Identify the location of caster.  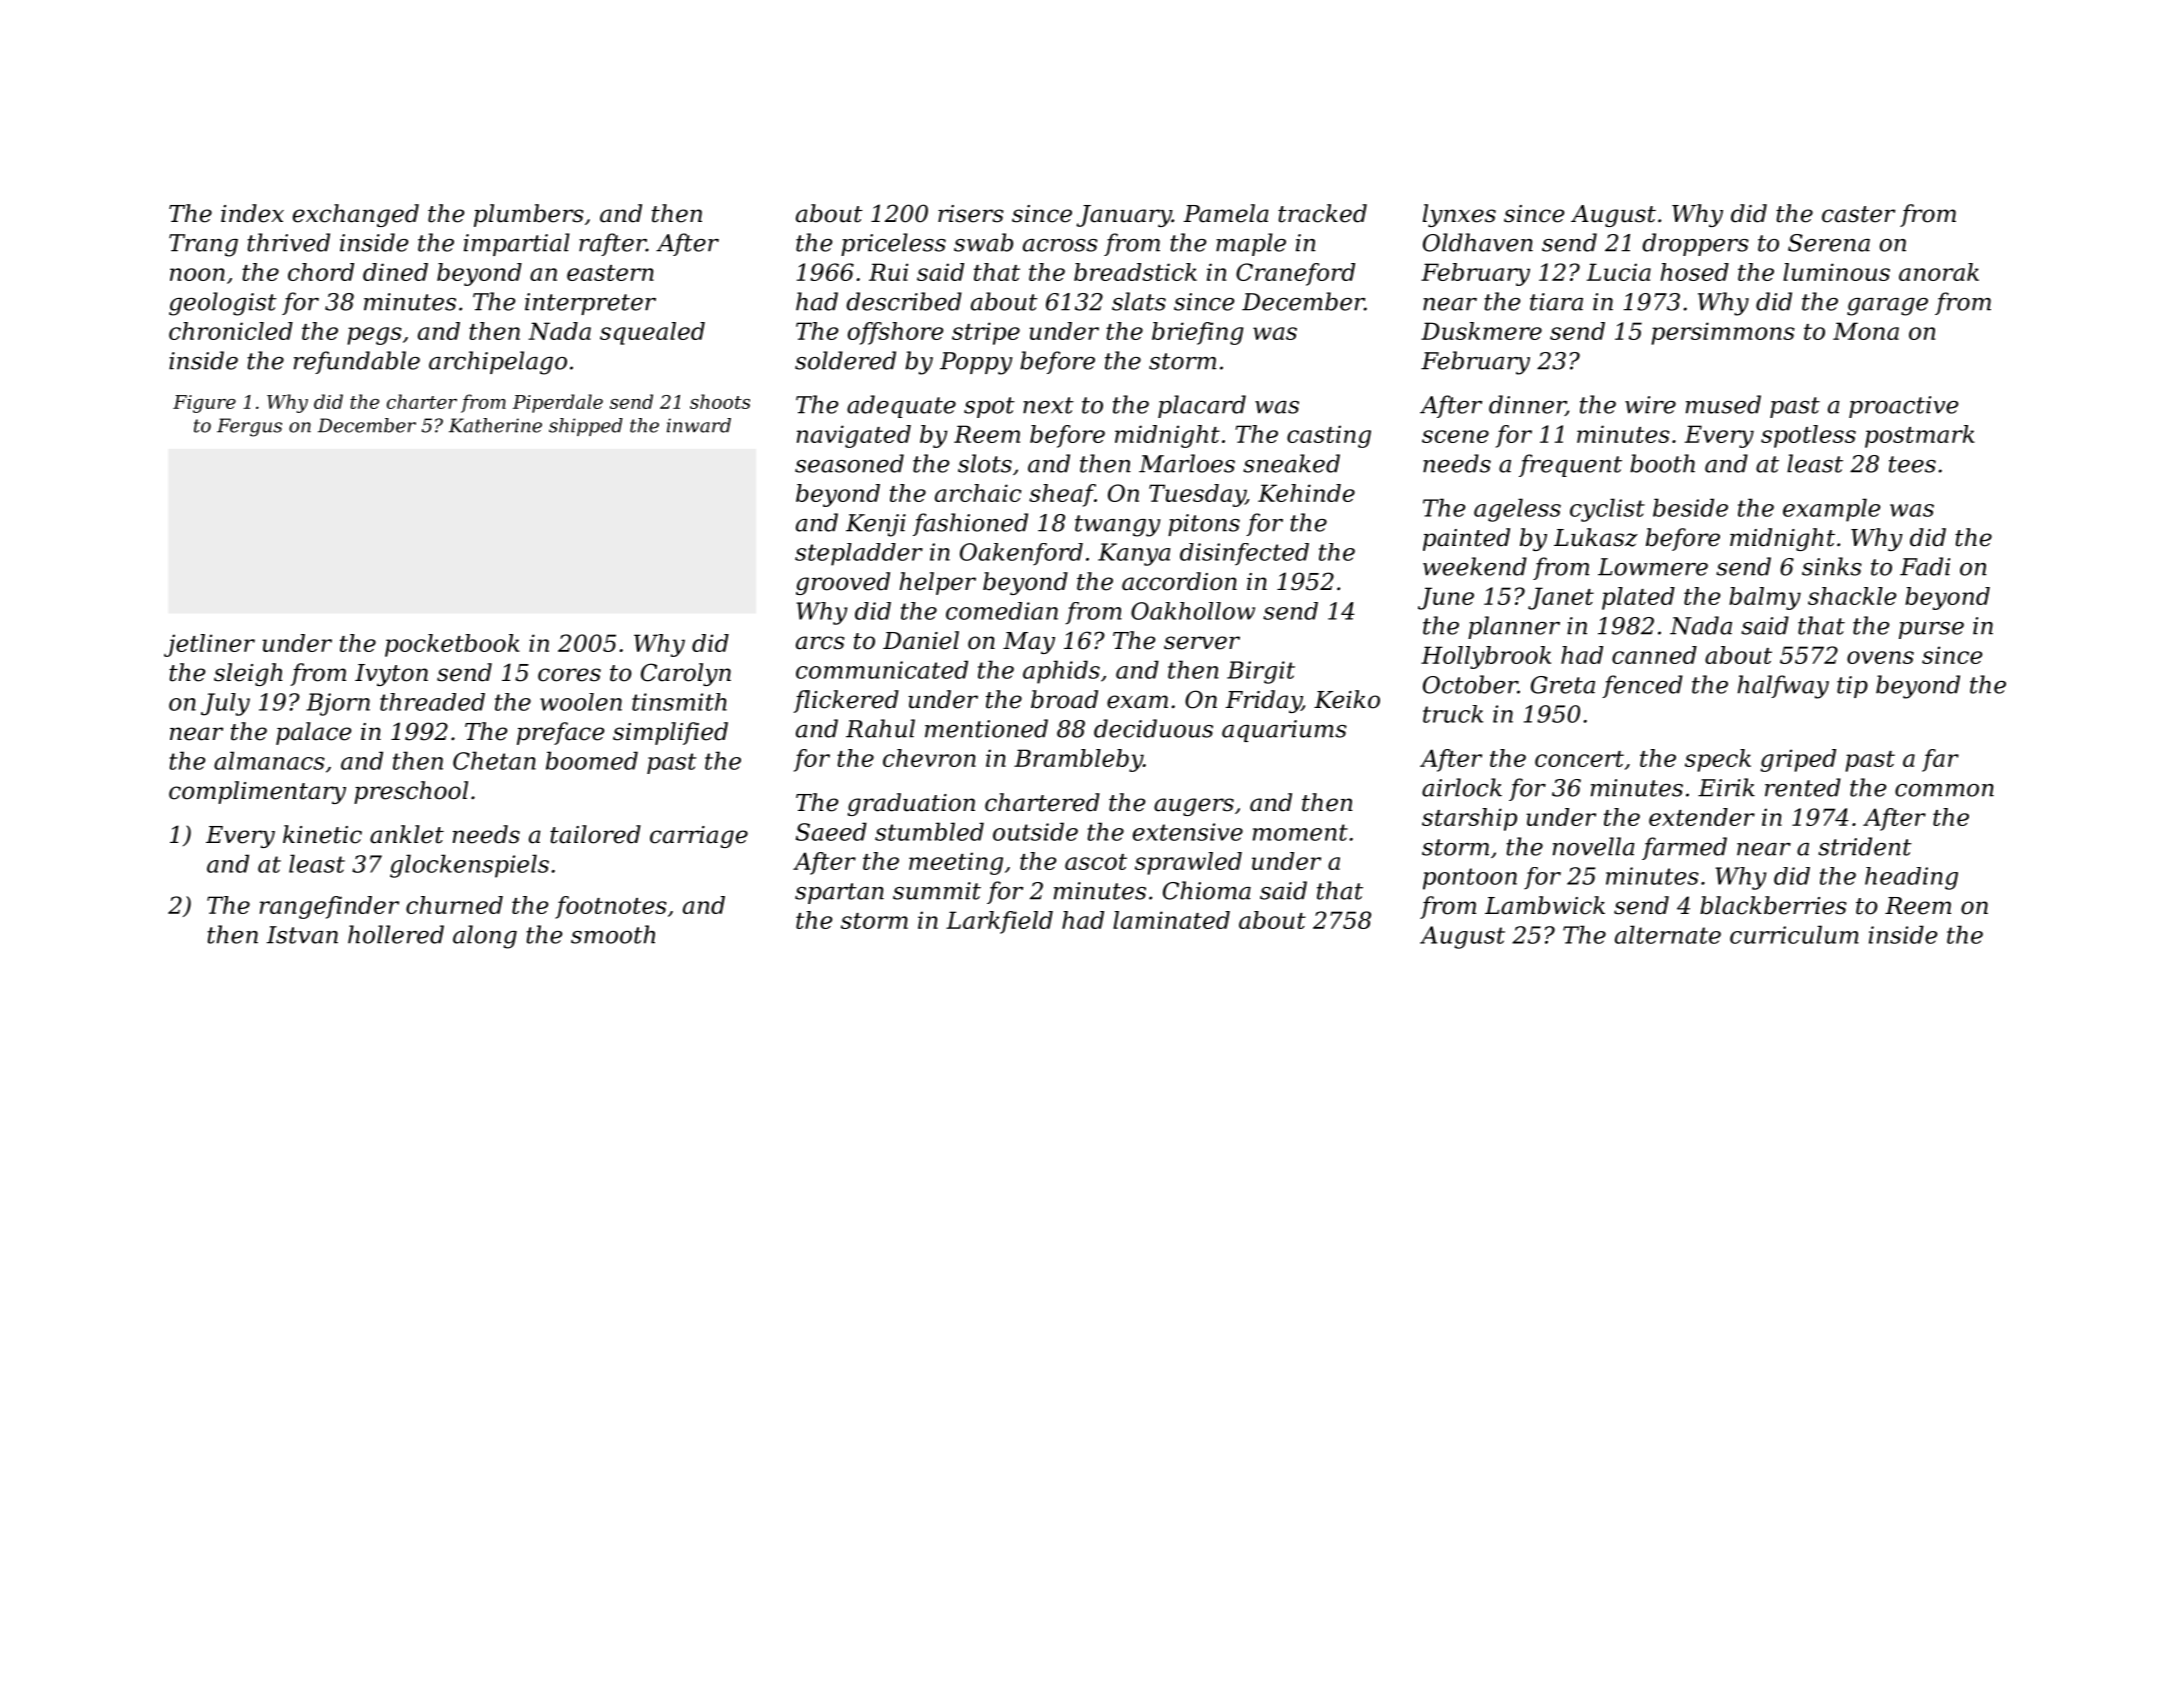
(1858, 214).
